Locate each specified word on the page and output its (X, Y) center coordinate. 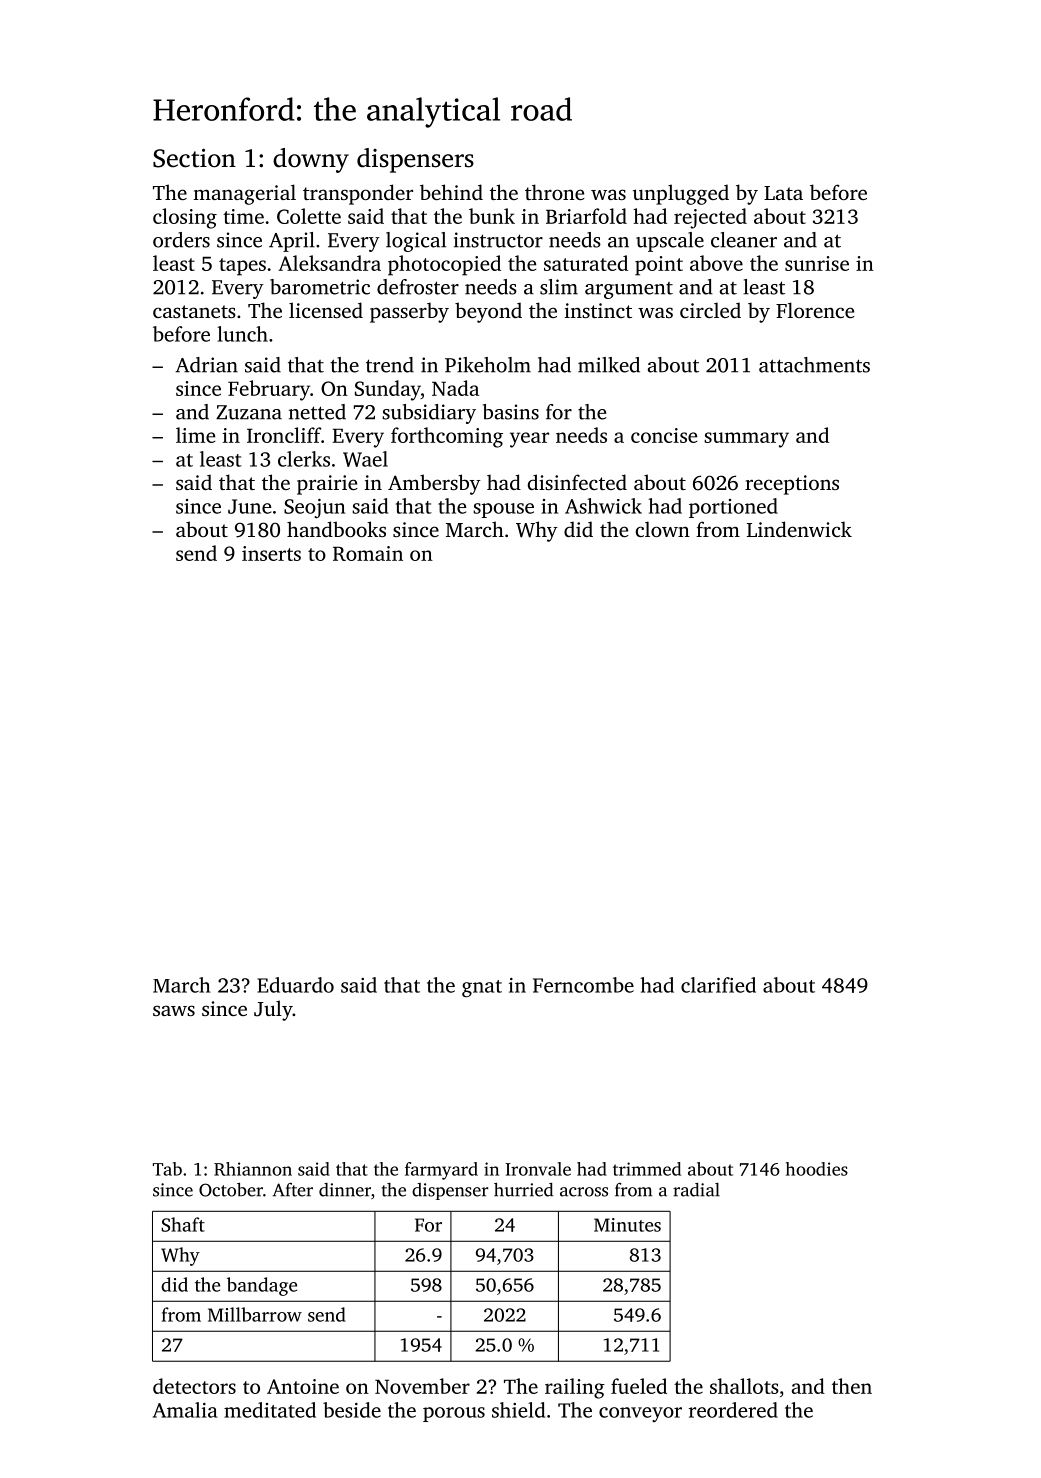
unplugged (681, 194)
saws (174, 1010)
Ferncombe (583, 985)
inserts (271, 553)
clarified (718, 985)
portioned (733, 508)
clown (663, 529)
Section (194, 158)
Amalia (185, 1410)
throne (555, 192)
